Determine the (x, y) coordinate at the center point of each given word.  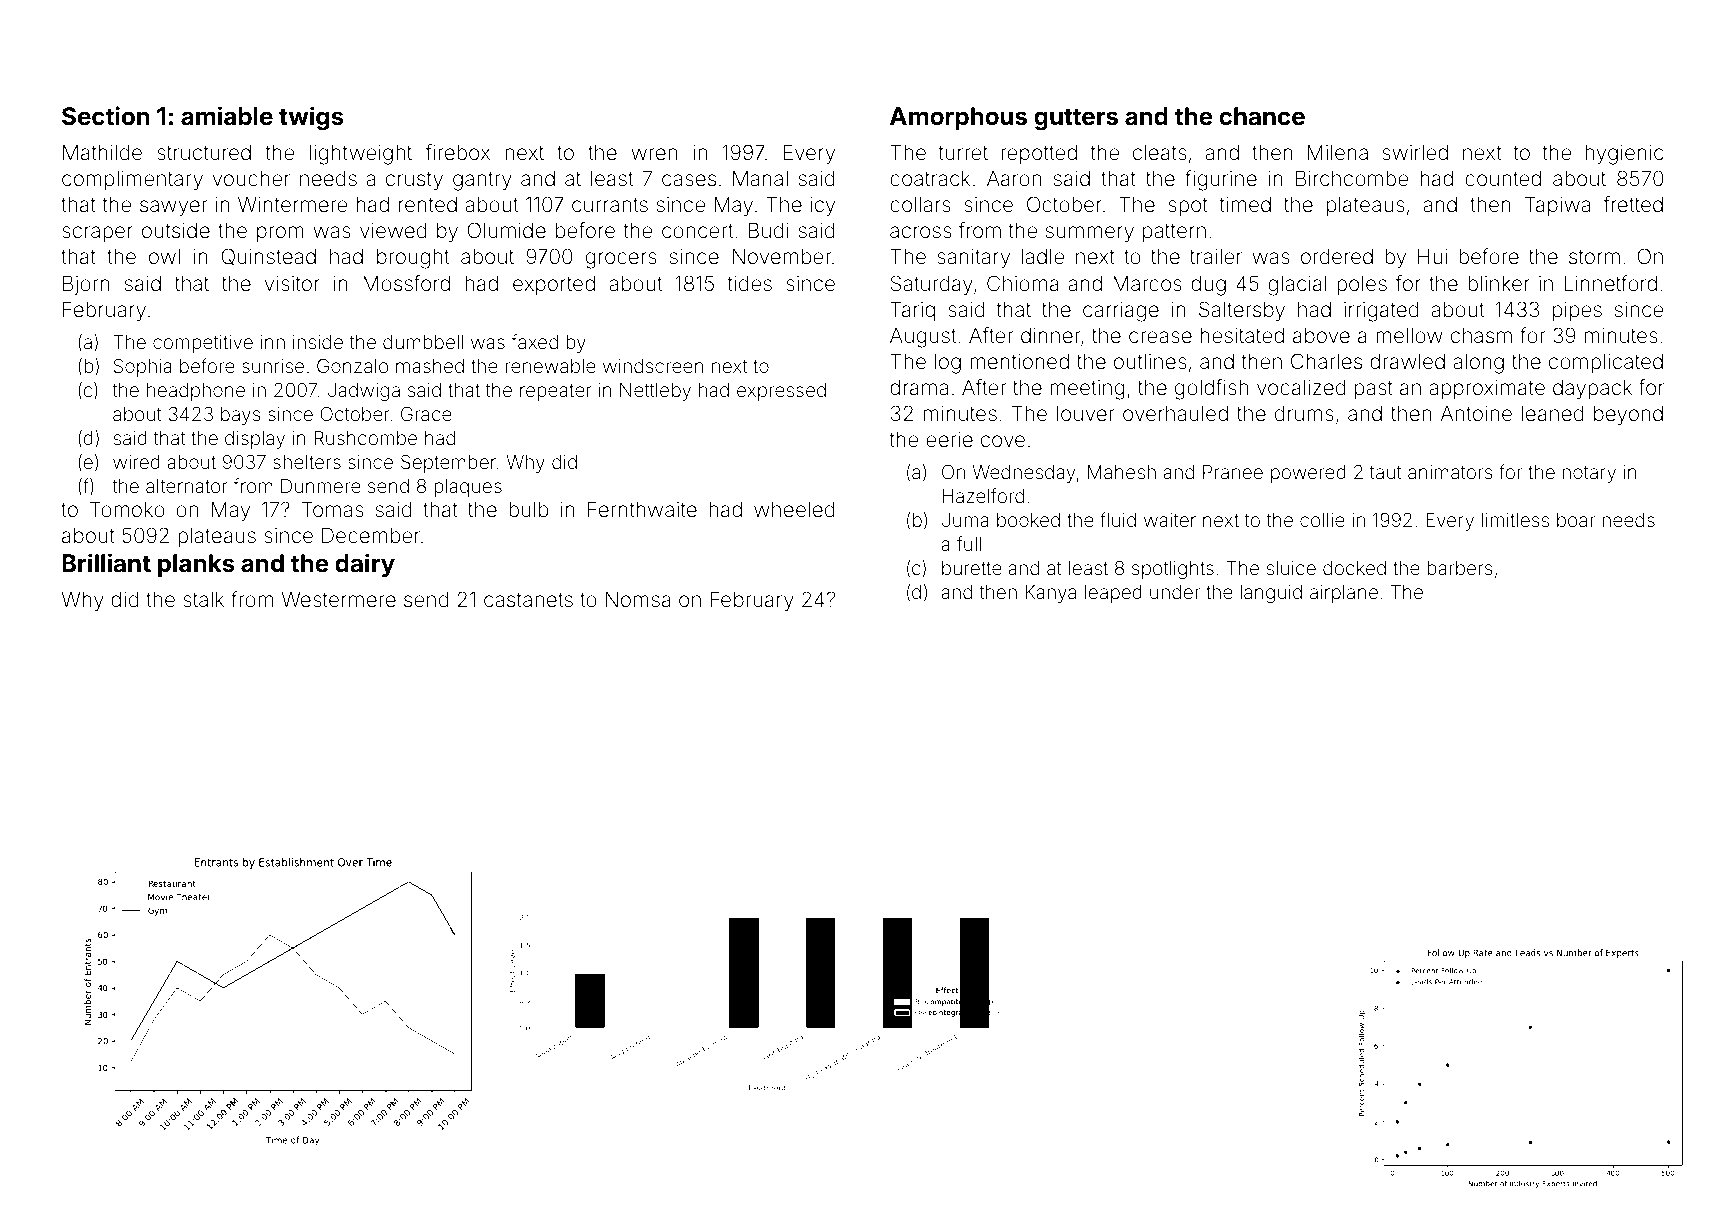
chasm (1481, 335)
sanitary (973, 259)
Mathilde (102, 153)
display (255, 440)
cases (689, 180)
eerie (949, 440)
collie (1322, 520)
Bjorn (86, 285)
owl (164, 256)
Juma (965, 520)
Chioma (1023, 283)
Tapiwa (1557, 206)
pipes (1577, 311)
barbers (1460, 568)
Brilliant (106, 563)
